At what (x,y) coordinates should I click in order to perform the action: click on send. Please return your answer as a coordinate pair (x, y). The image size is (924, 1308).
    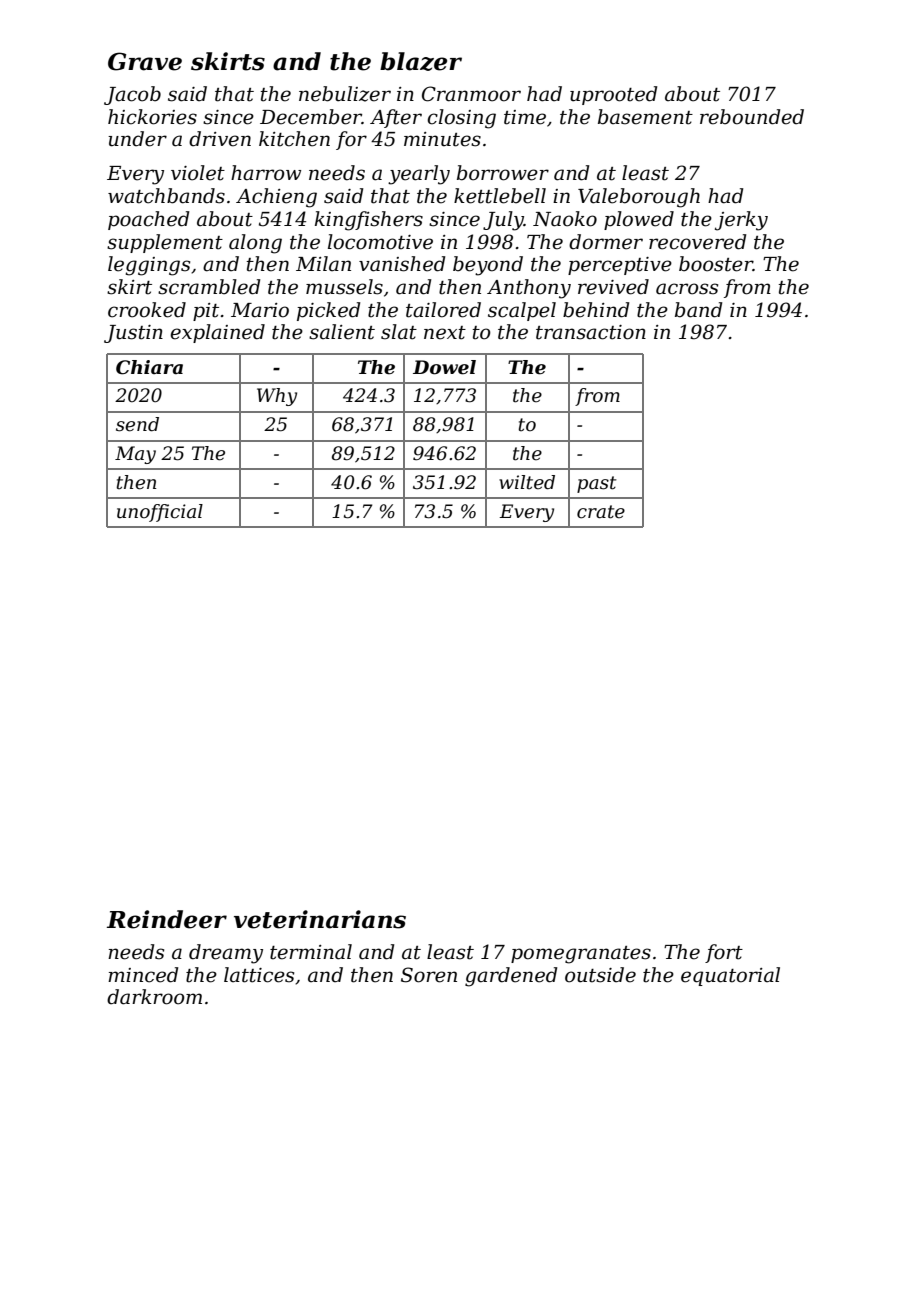
    Looking at the image, I should click on (137, 424).
